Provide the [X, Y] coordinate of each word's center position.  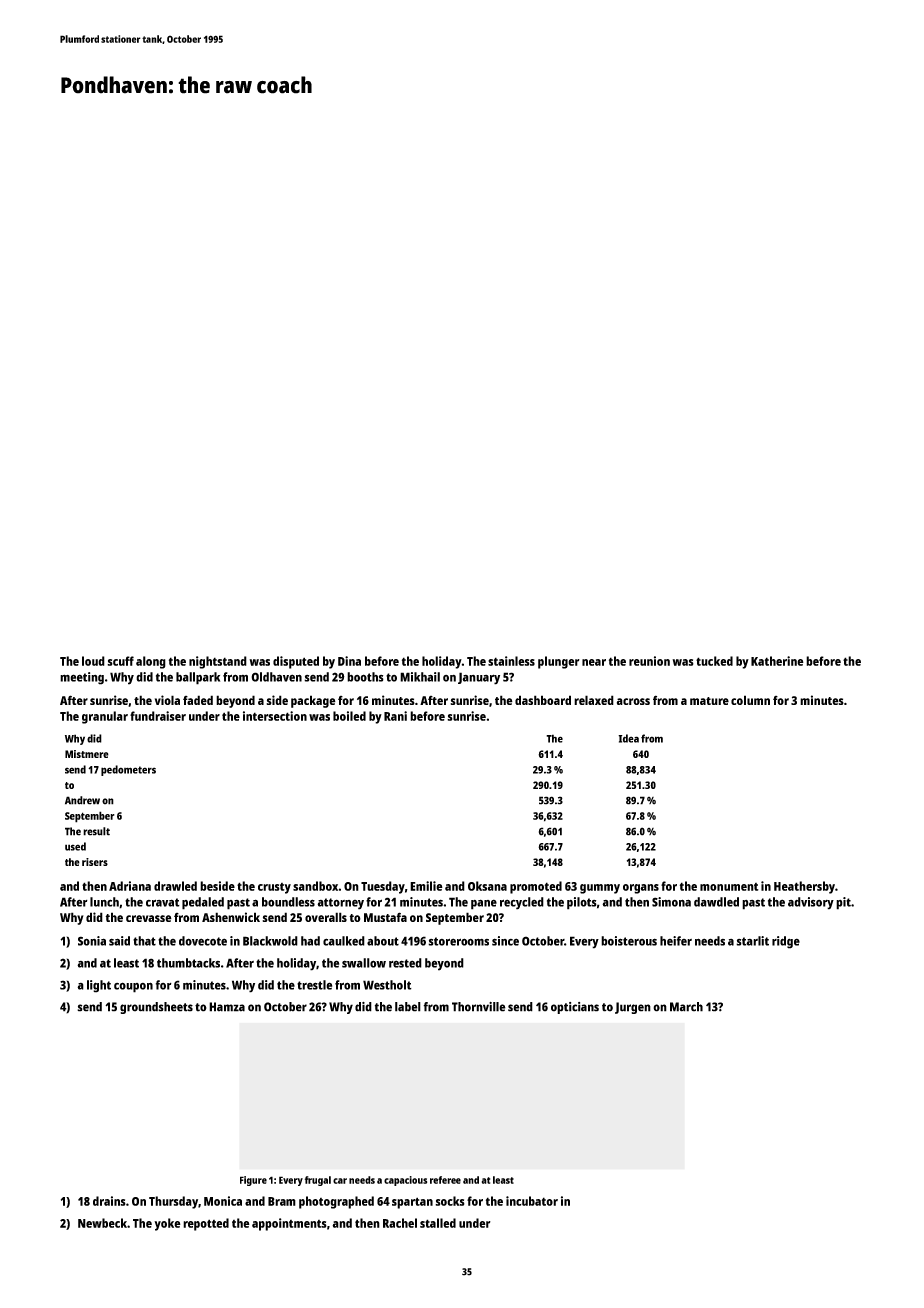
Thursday [173, 1202]
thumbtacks [188, 963]
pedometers [128, 770]
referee [445, 1180]
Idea [628, 738]
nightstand [218, 662]
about [383, 941]
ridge [786, 942]
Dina [349, 661]
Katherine [777, 661]
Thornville [479, 1007]
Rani [395, 716]
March [686, 1007]
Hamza [227, 1007]
